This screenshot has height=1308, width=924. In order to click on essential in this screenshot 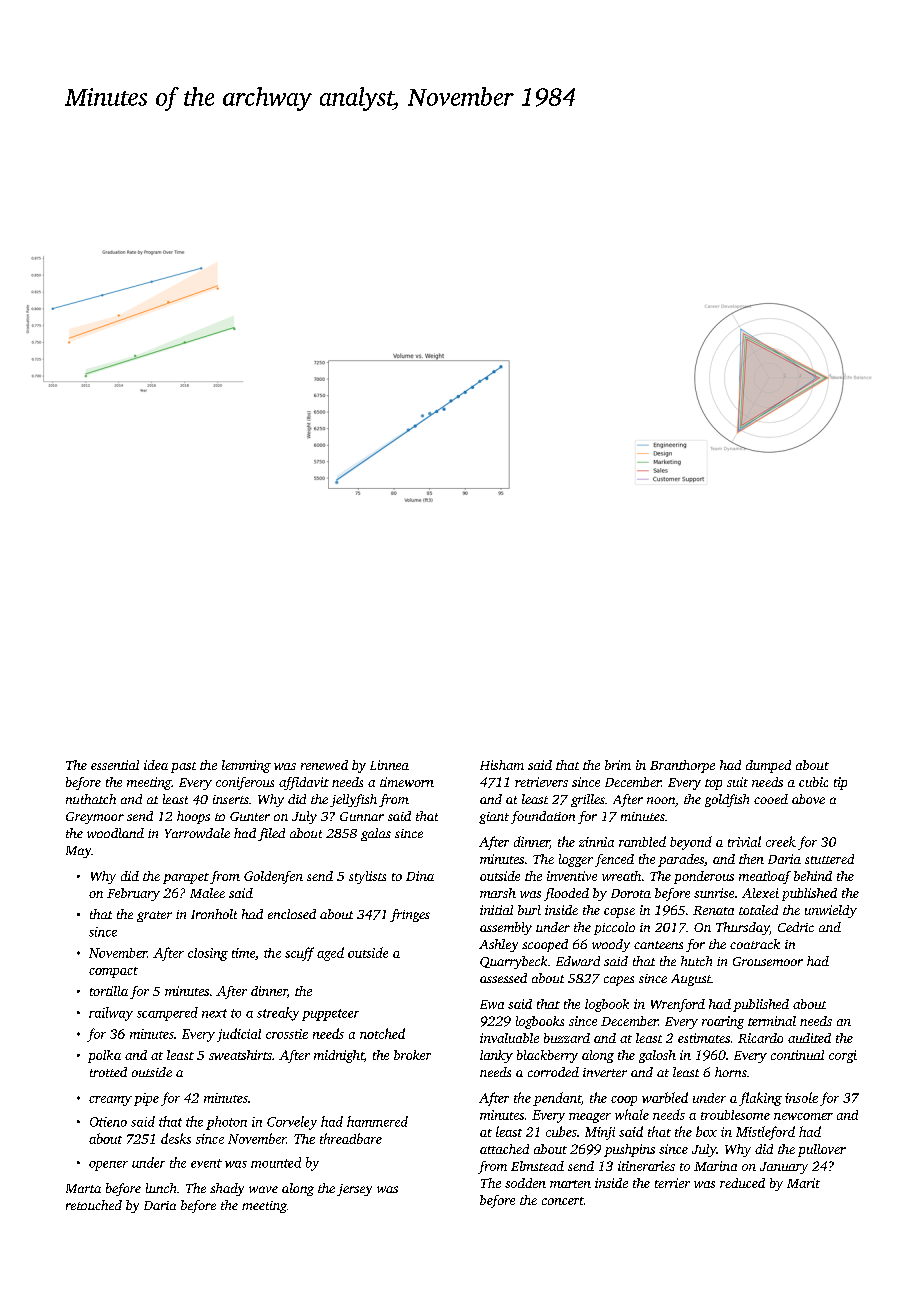, I will do `click(115, 765)`.
